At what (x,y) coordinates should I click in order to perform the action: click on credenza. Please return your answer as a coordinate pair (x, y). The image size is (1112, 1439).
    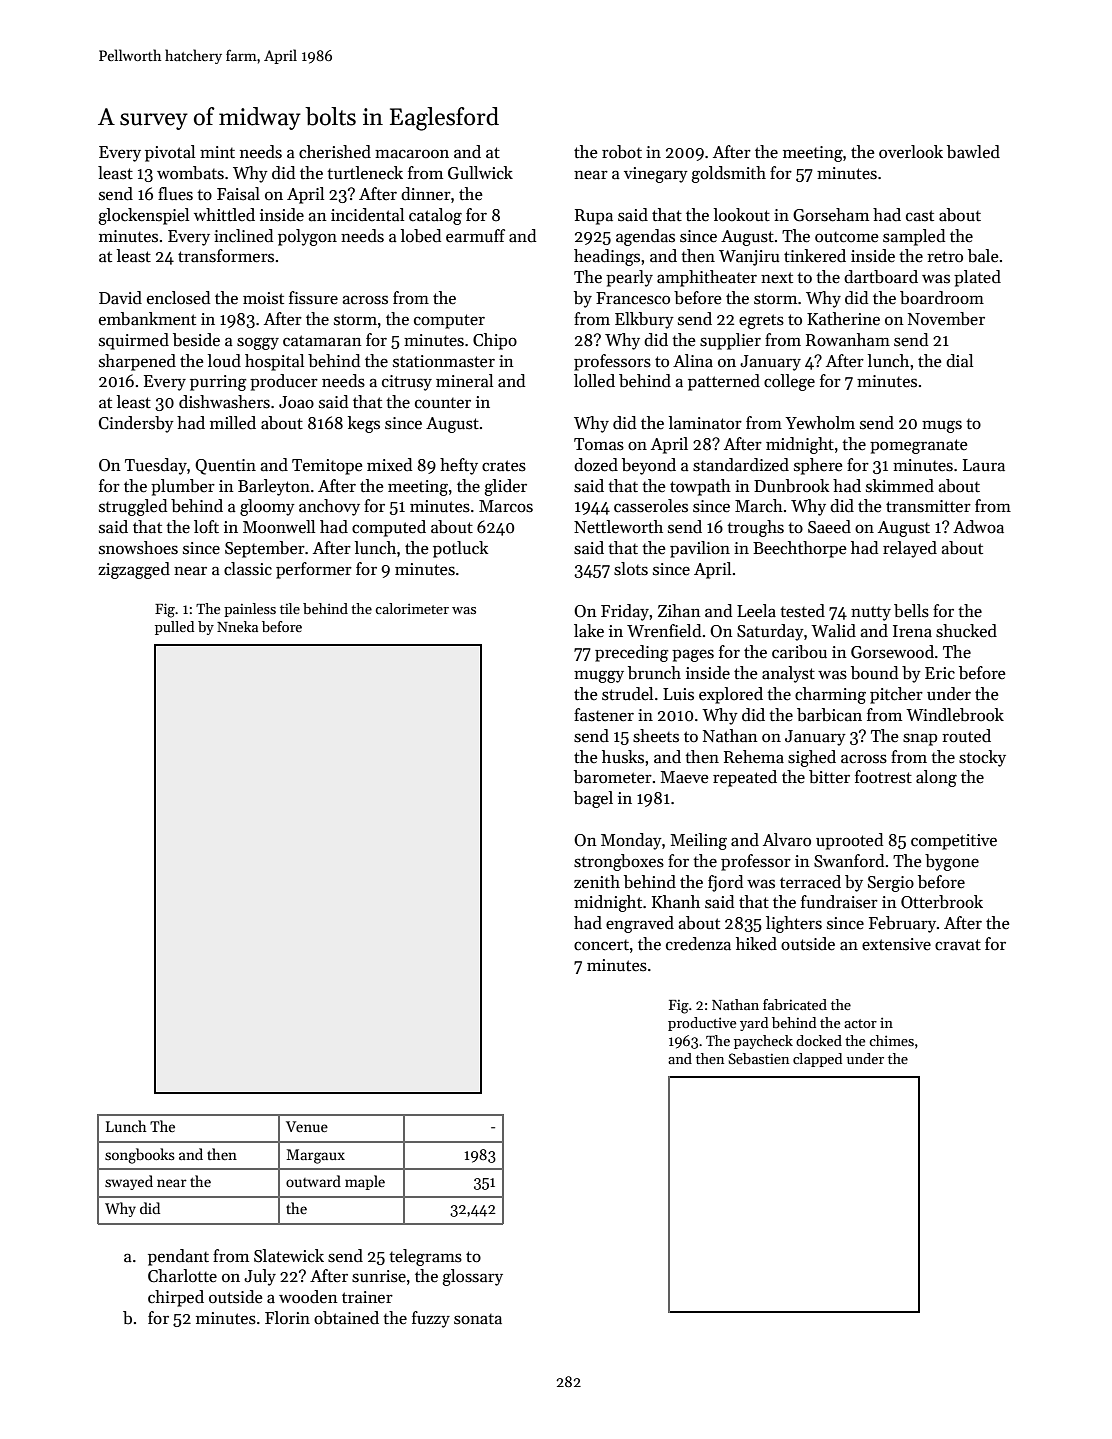
    Looking at the image, I should click on (698, 944).
